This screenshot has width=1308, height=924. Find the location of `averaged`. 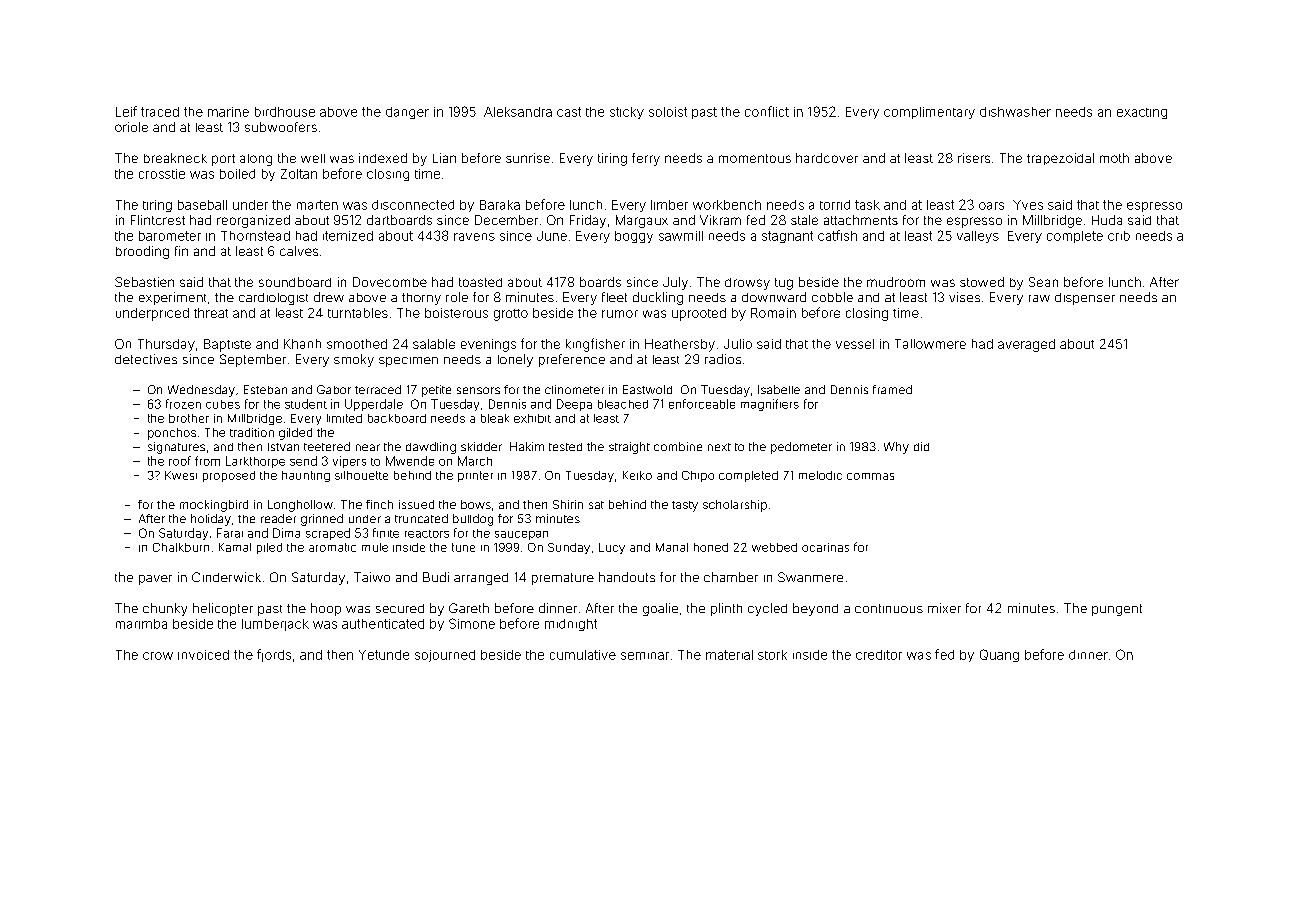

averaged is located at coordinates (1026, 345).
